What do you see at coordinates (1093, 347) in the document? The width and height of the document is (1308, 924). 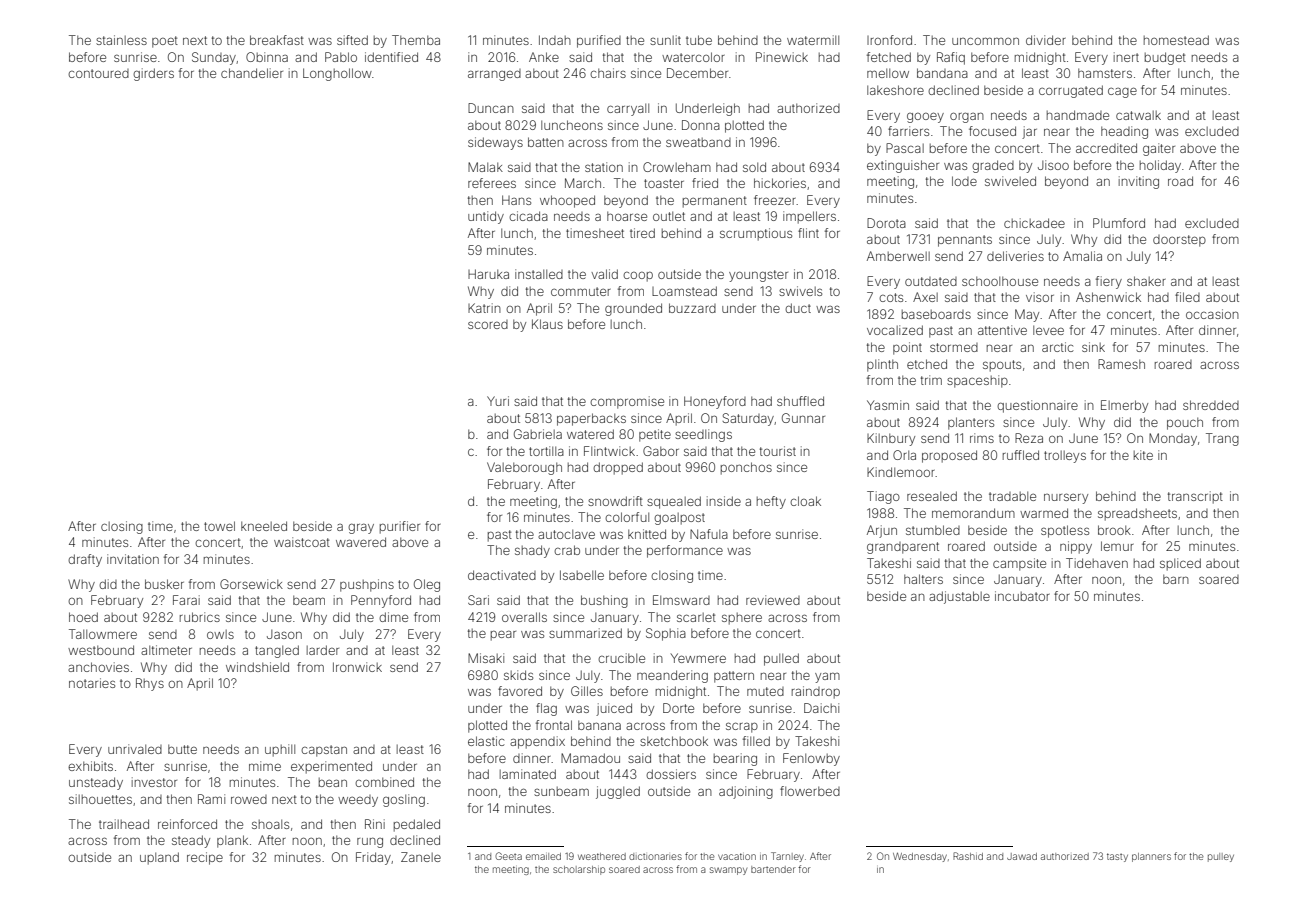 I see `sink` at bounding box center [1093, 347].
